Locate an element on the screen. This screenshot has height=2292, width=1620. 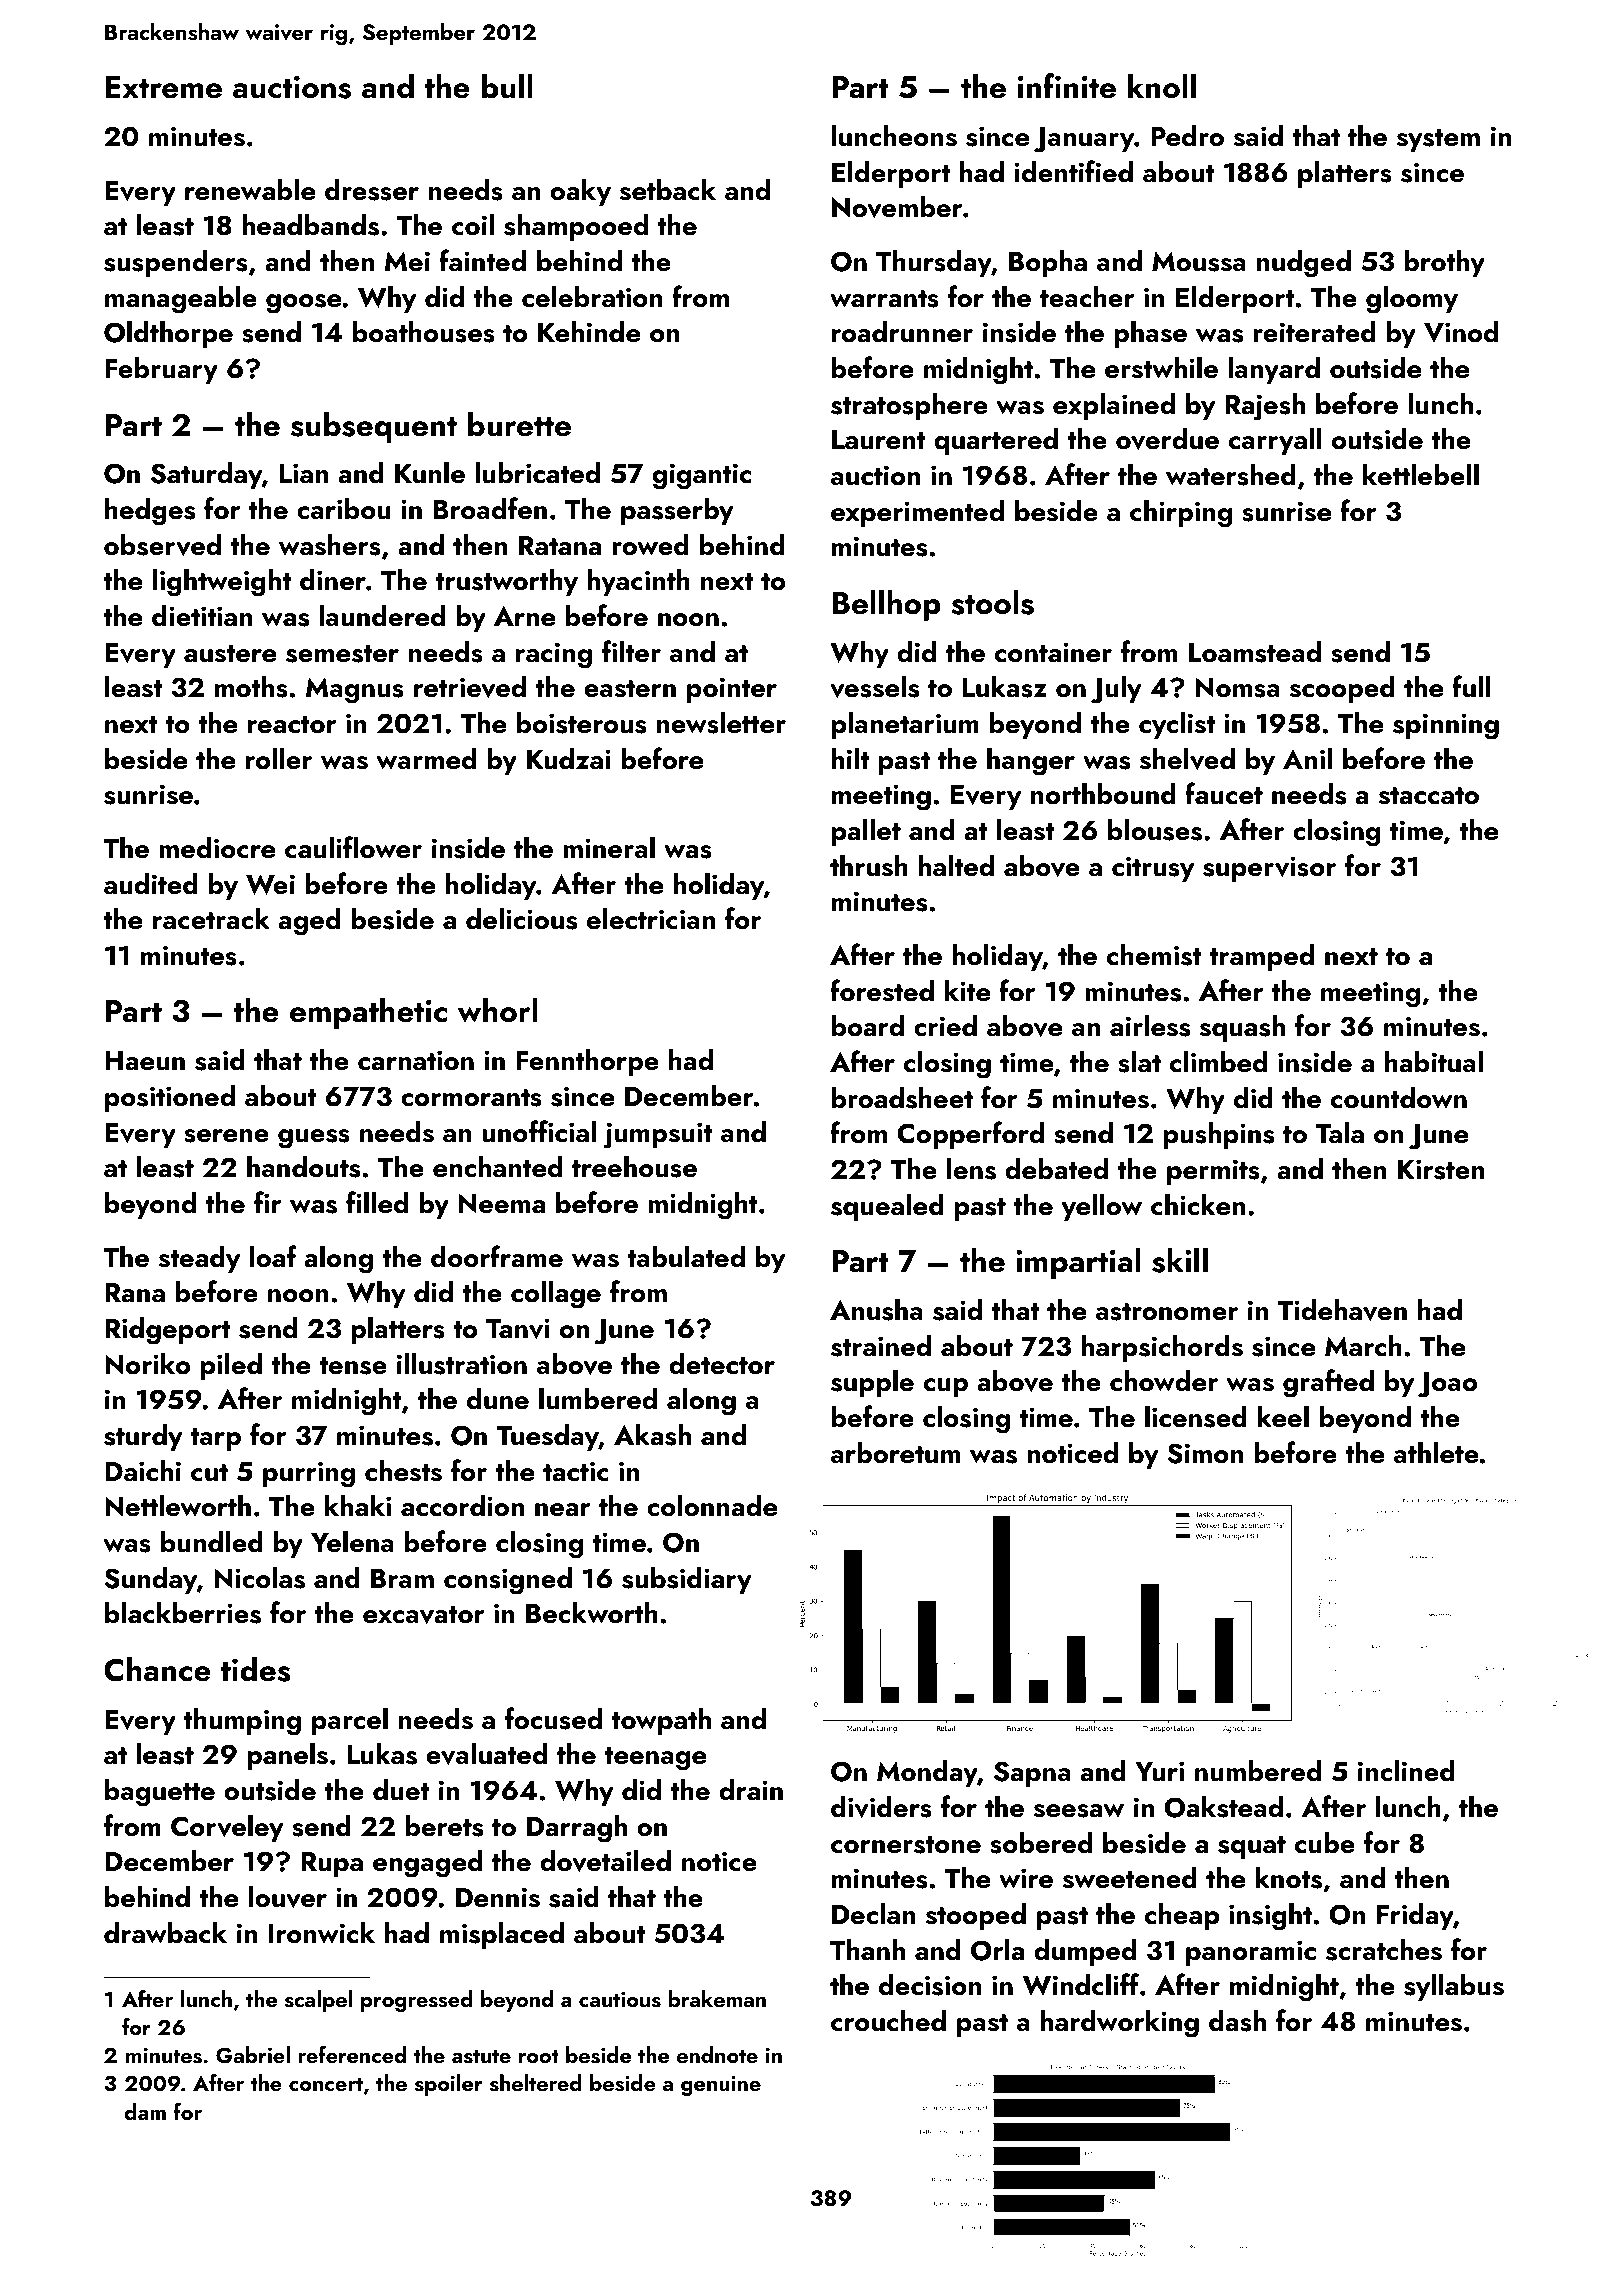
whorl is located at coordinates (498, 1010).
